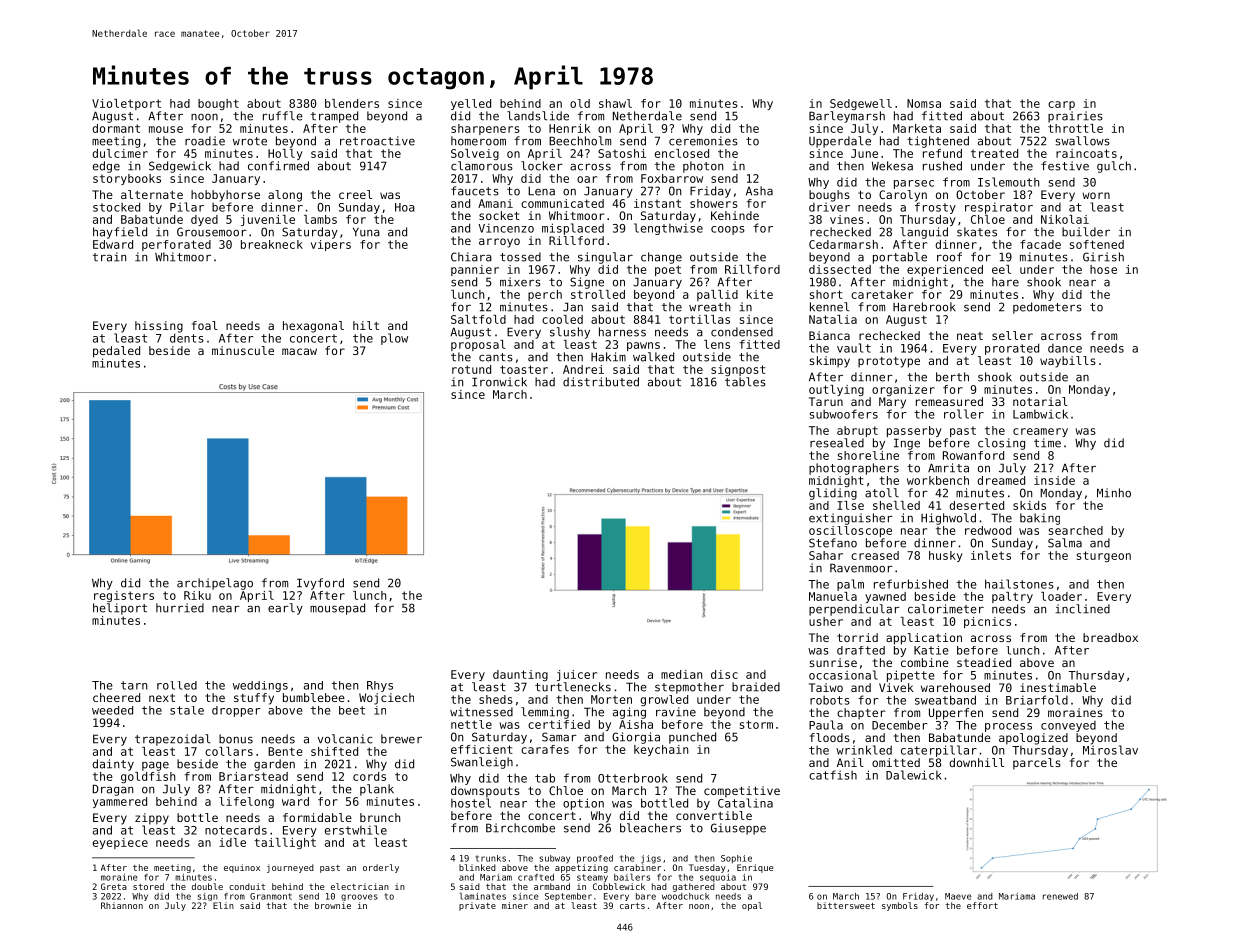  What do you see at coordinates (1033, 739) in the screenshot?
I see `apologized` at bounding box center [1033, 739].
